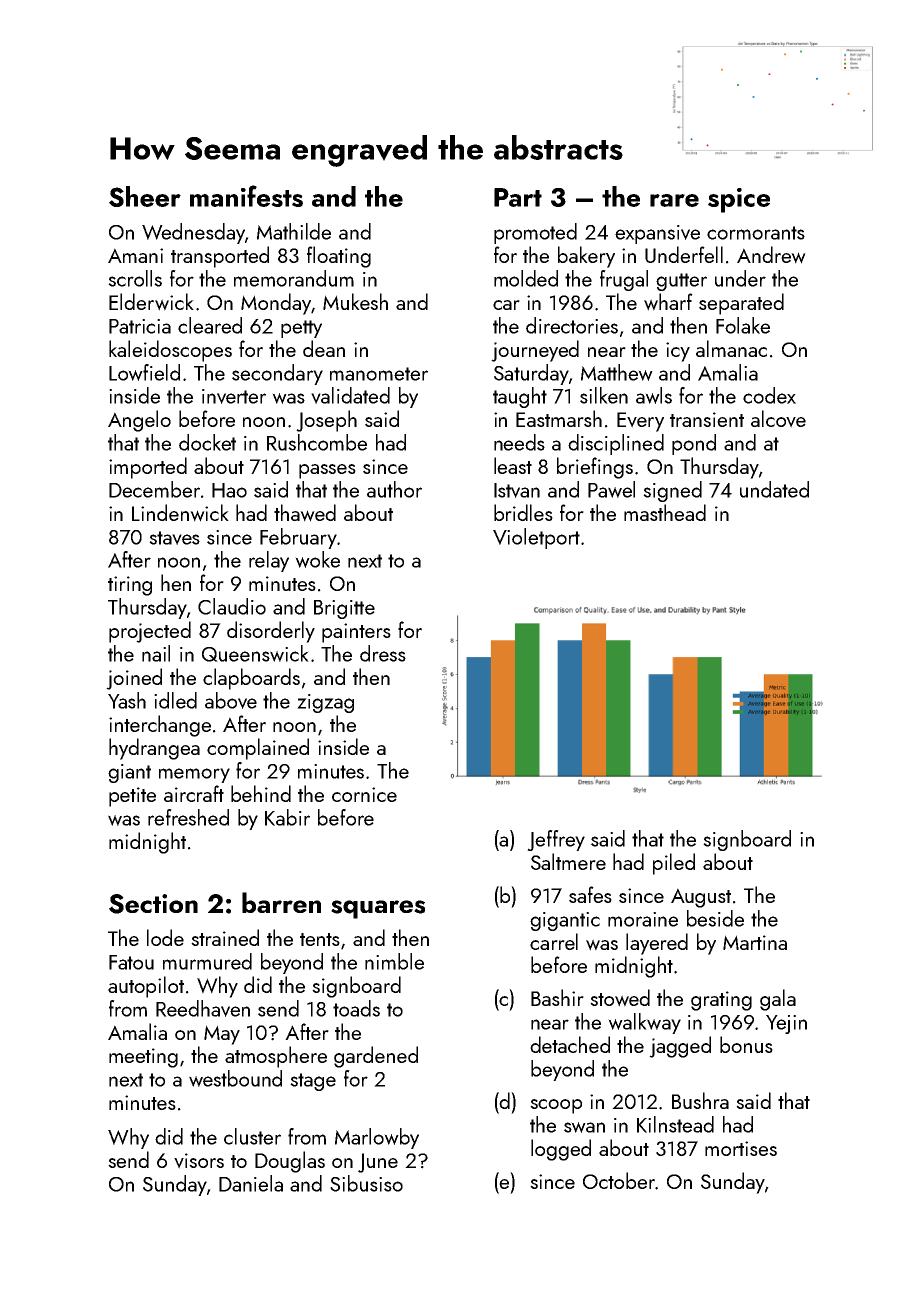 This screenshot has height=1311, width=924. I want to click on Saltmere, so click(568, 861).
